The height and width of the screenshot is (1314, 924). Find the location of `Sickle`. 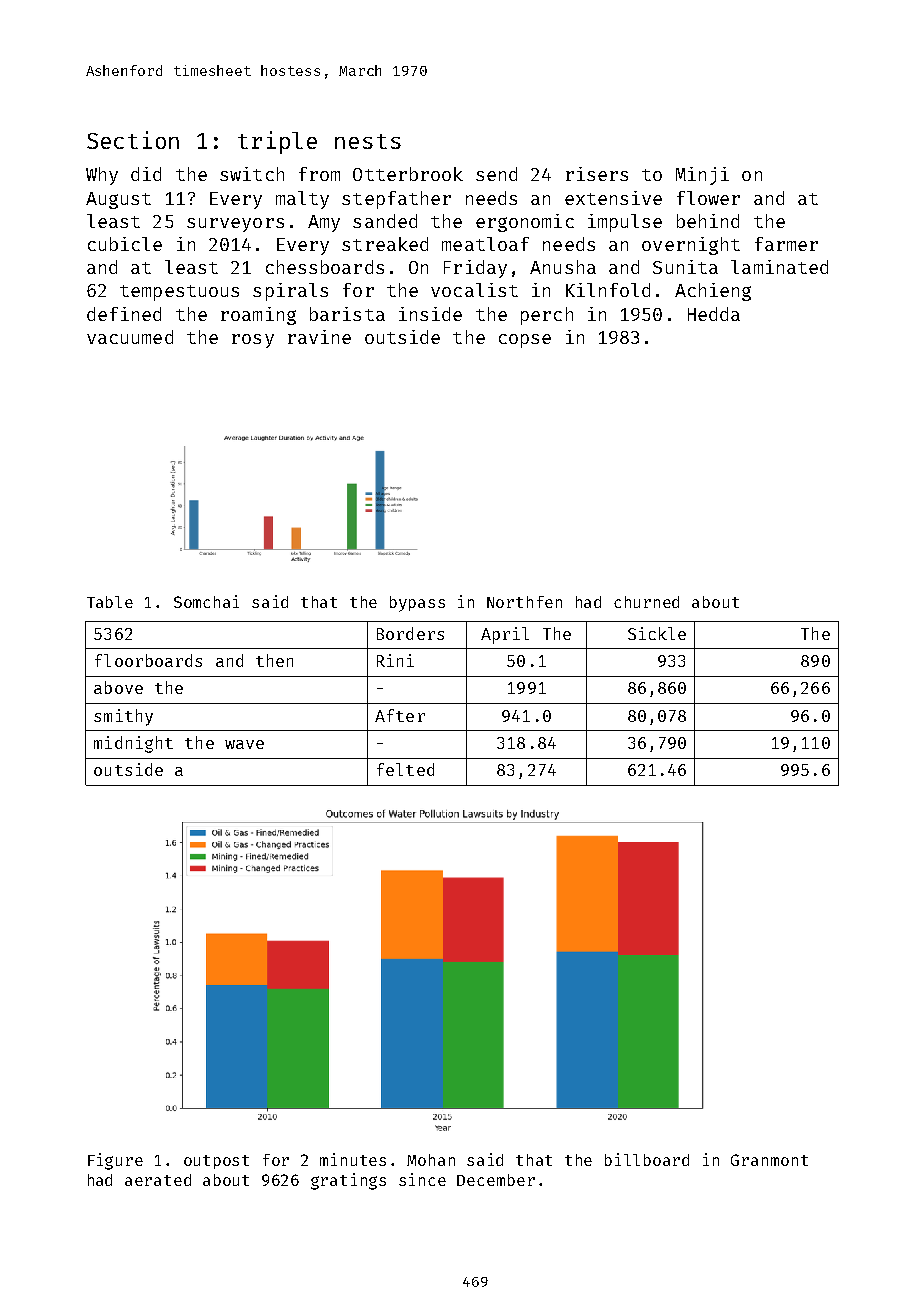

Sickle is located at coordinates (657, 633).
